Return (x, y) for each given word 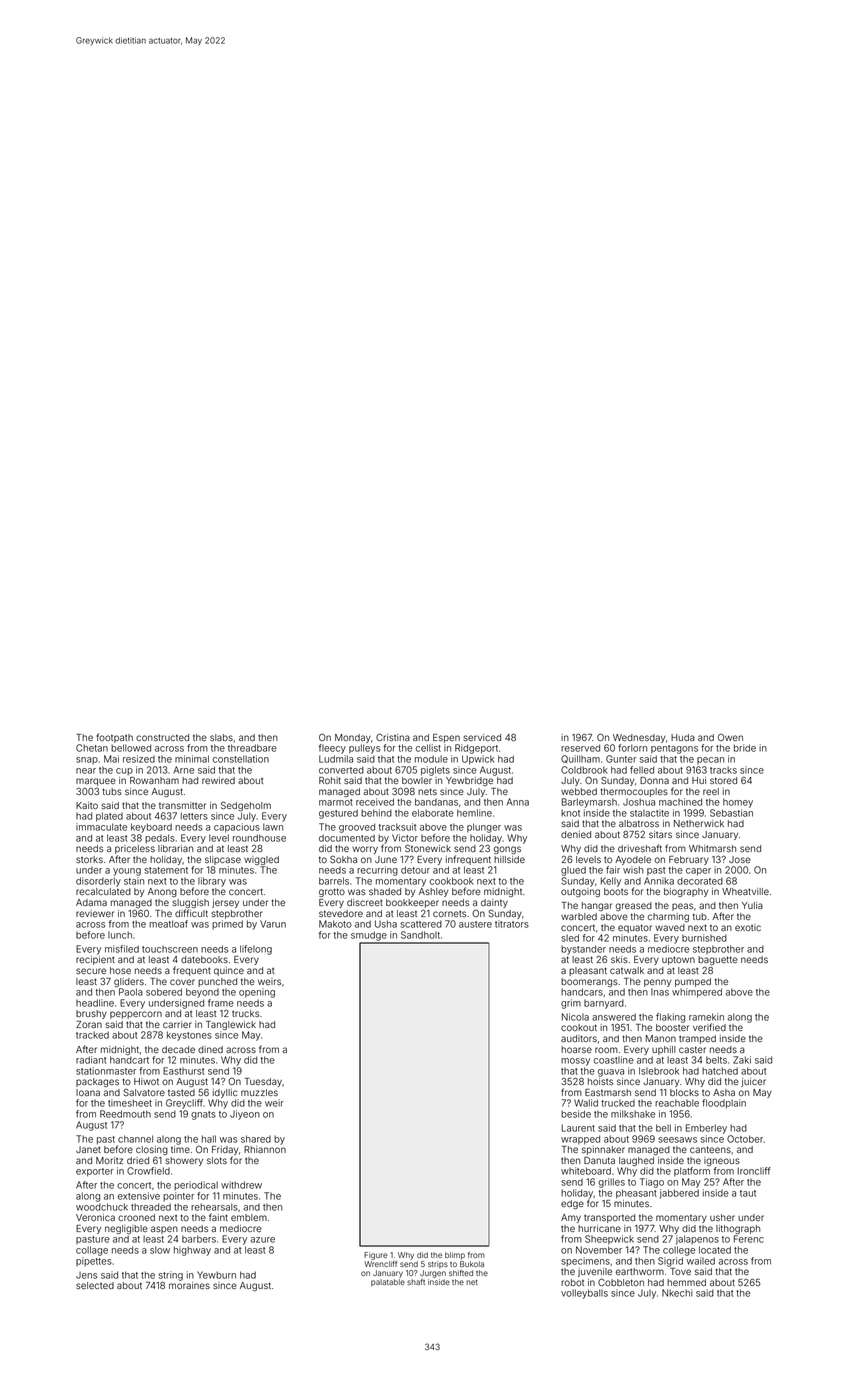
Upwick (478, 760)
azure (263, 1240)
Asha (724, 1092)
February (689, 860)
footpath (114, 738)
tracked (92, 1035)
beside (576, 1114)
